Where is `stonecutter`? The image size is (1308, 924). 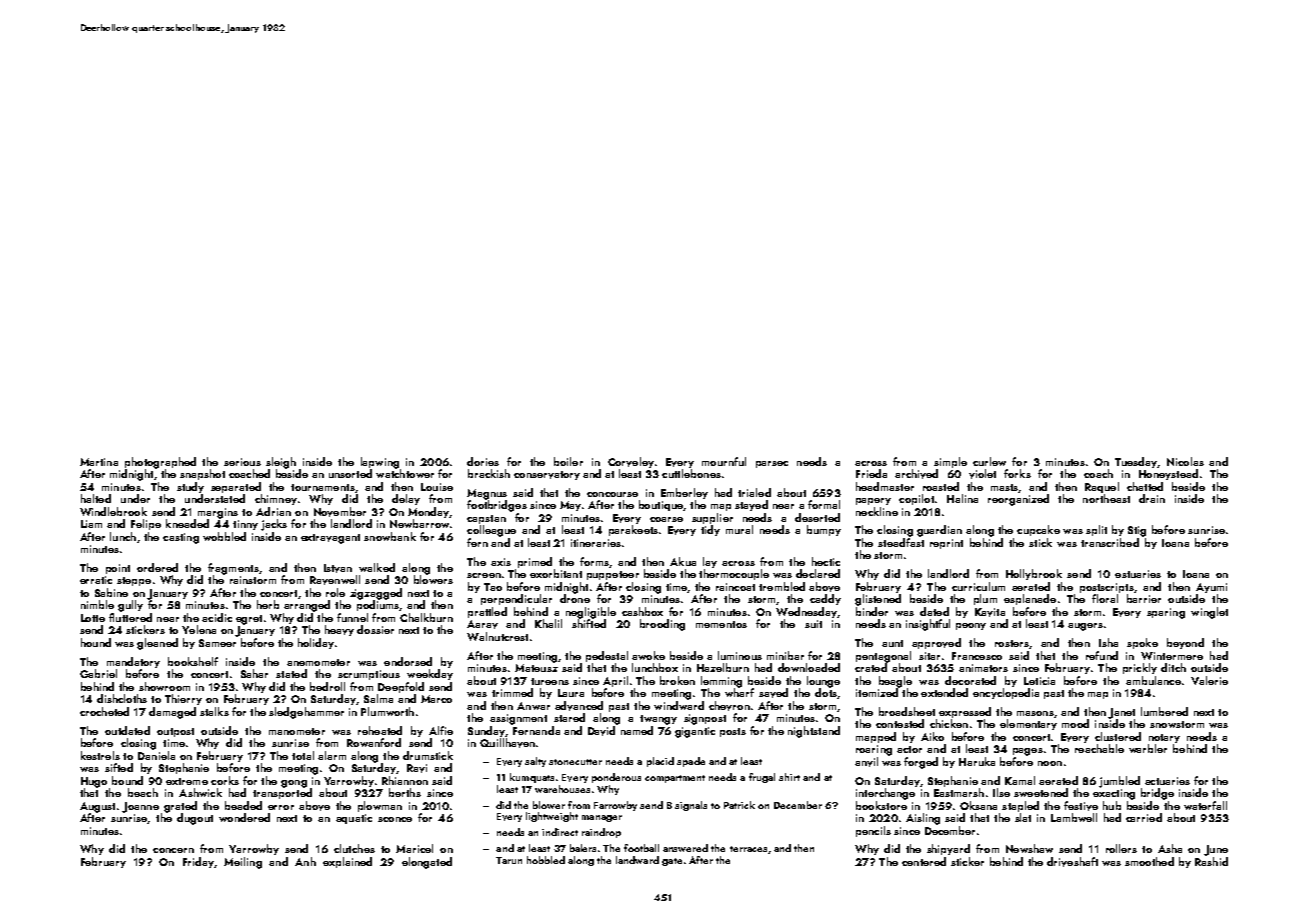 stonecutter is located at coordinates (575, 762).
